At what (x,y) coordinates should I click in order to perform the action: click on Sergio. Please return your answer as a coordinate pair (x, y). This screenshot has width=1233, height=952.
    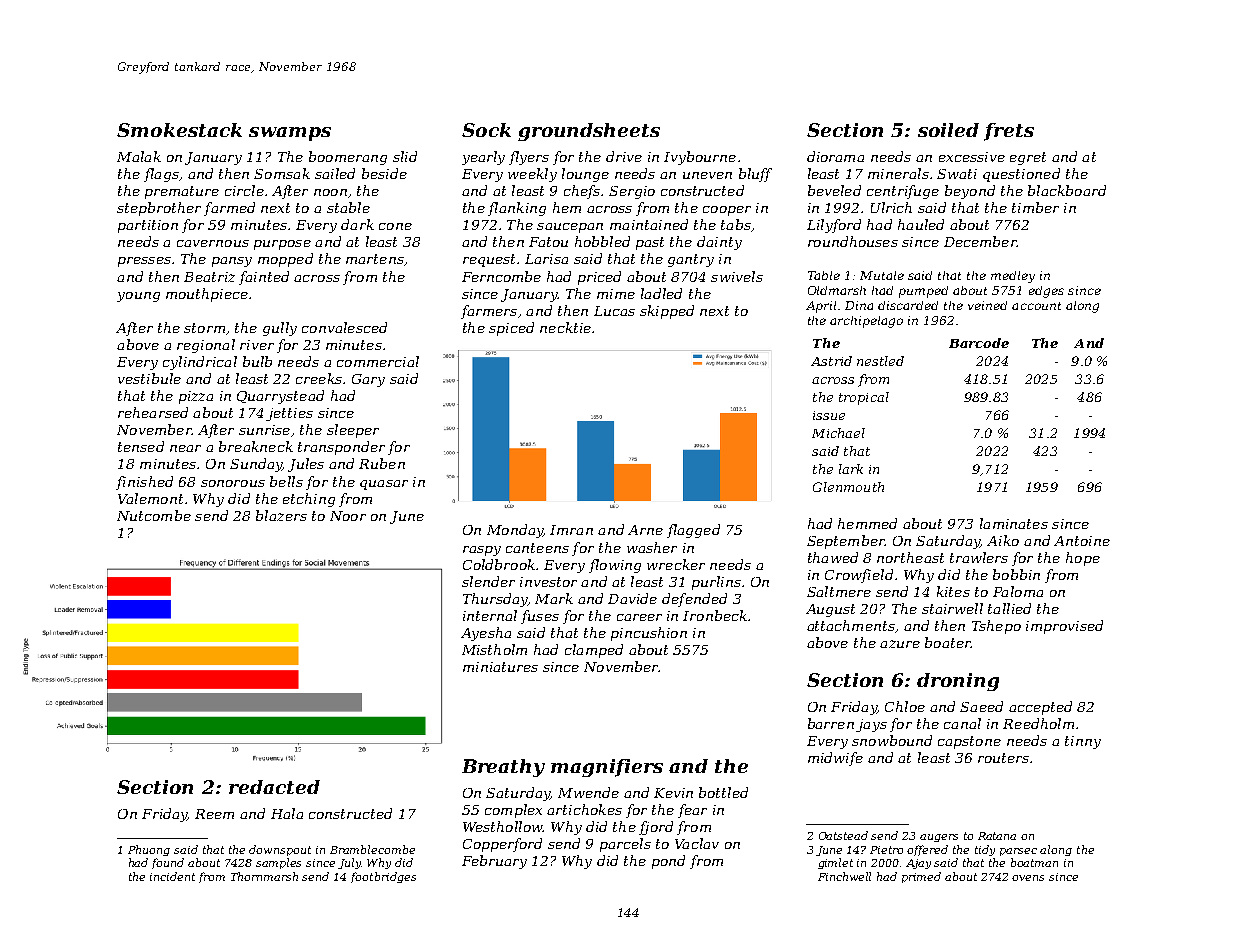
    Looking at the image, I should click on (632, 192).
